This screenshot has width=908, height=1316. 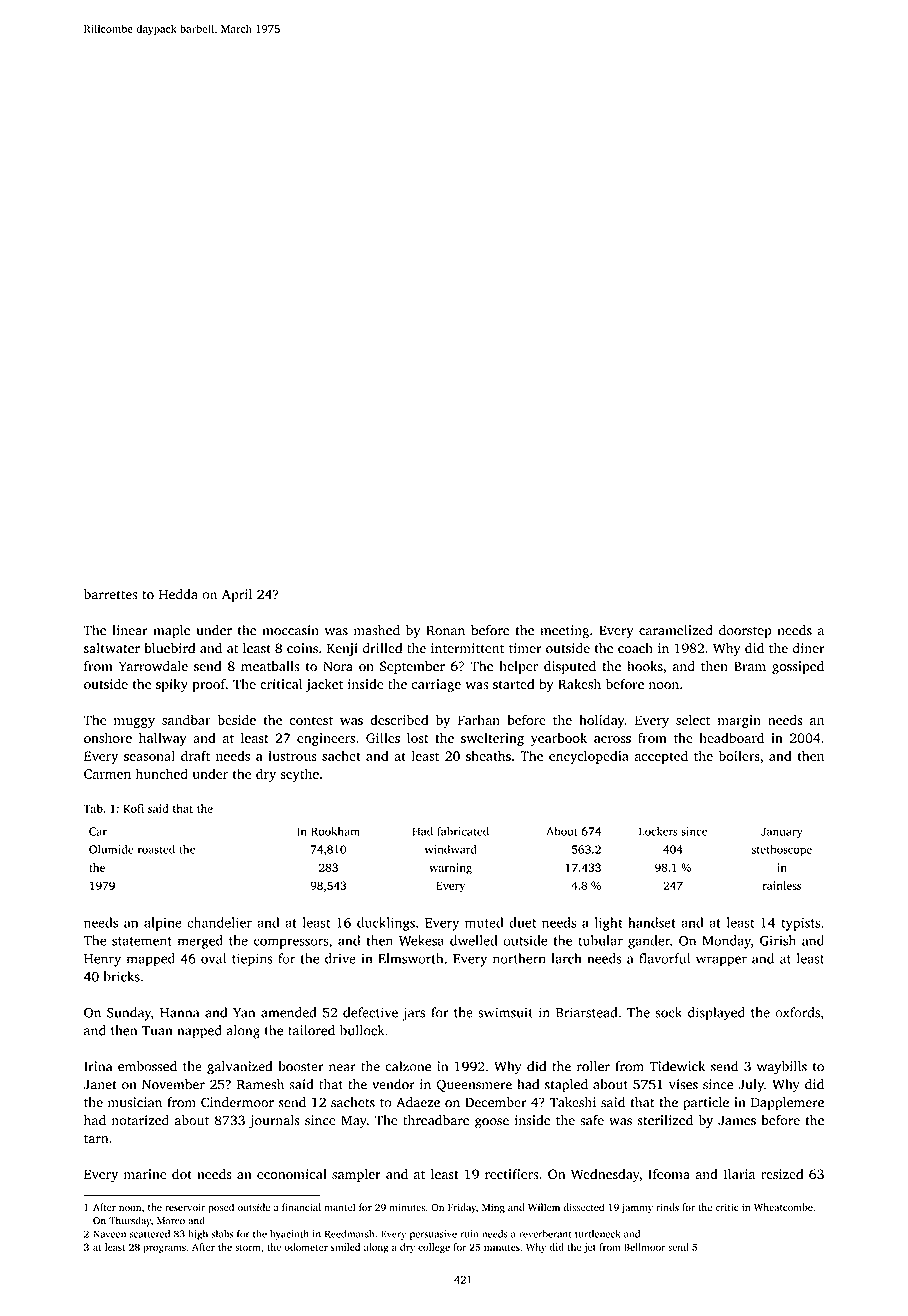 I want to click on rainless, so click(x=781, y=885).
